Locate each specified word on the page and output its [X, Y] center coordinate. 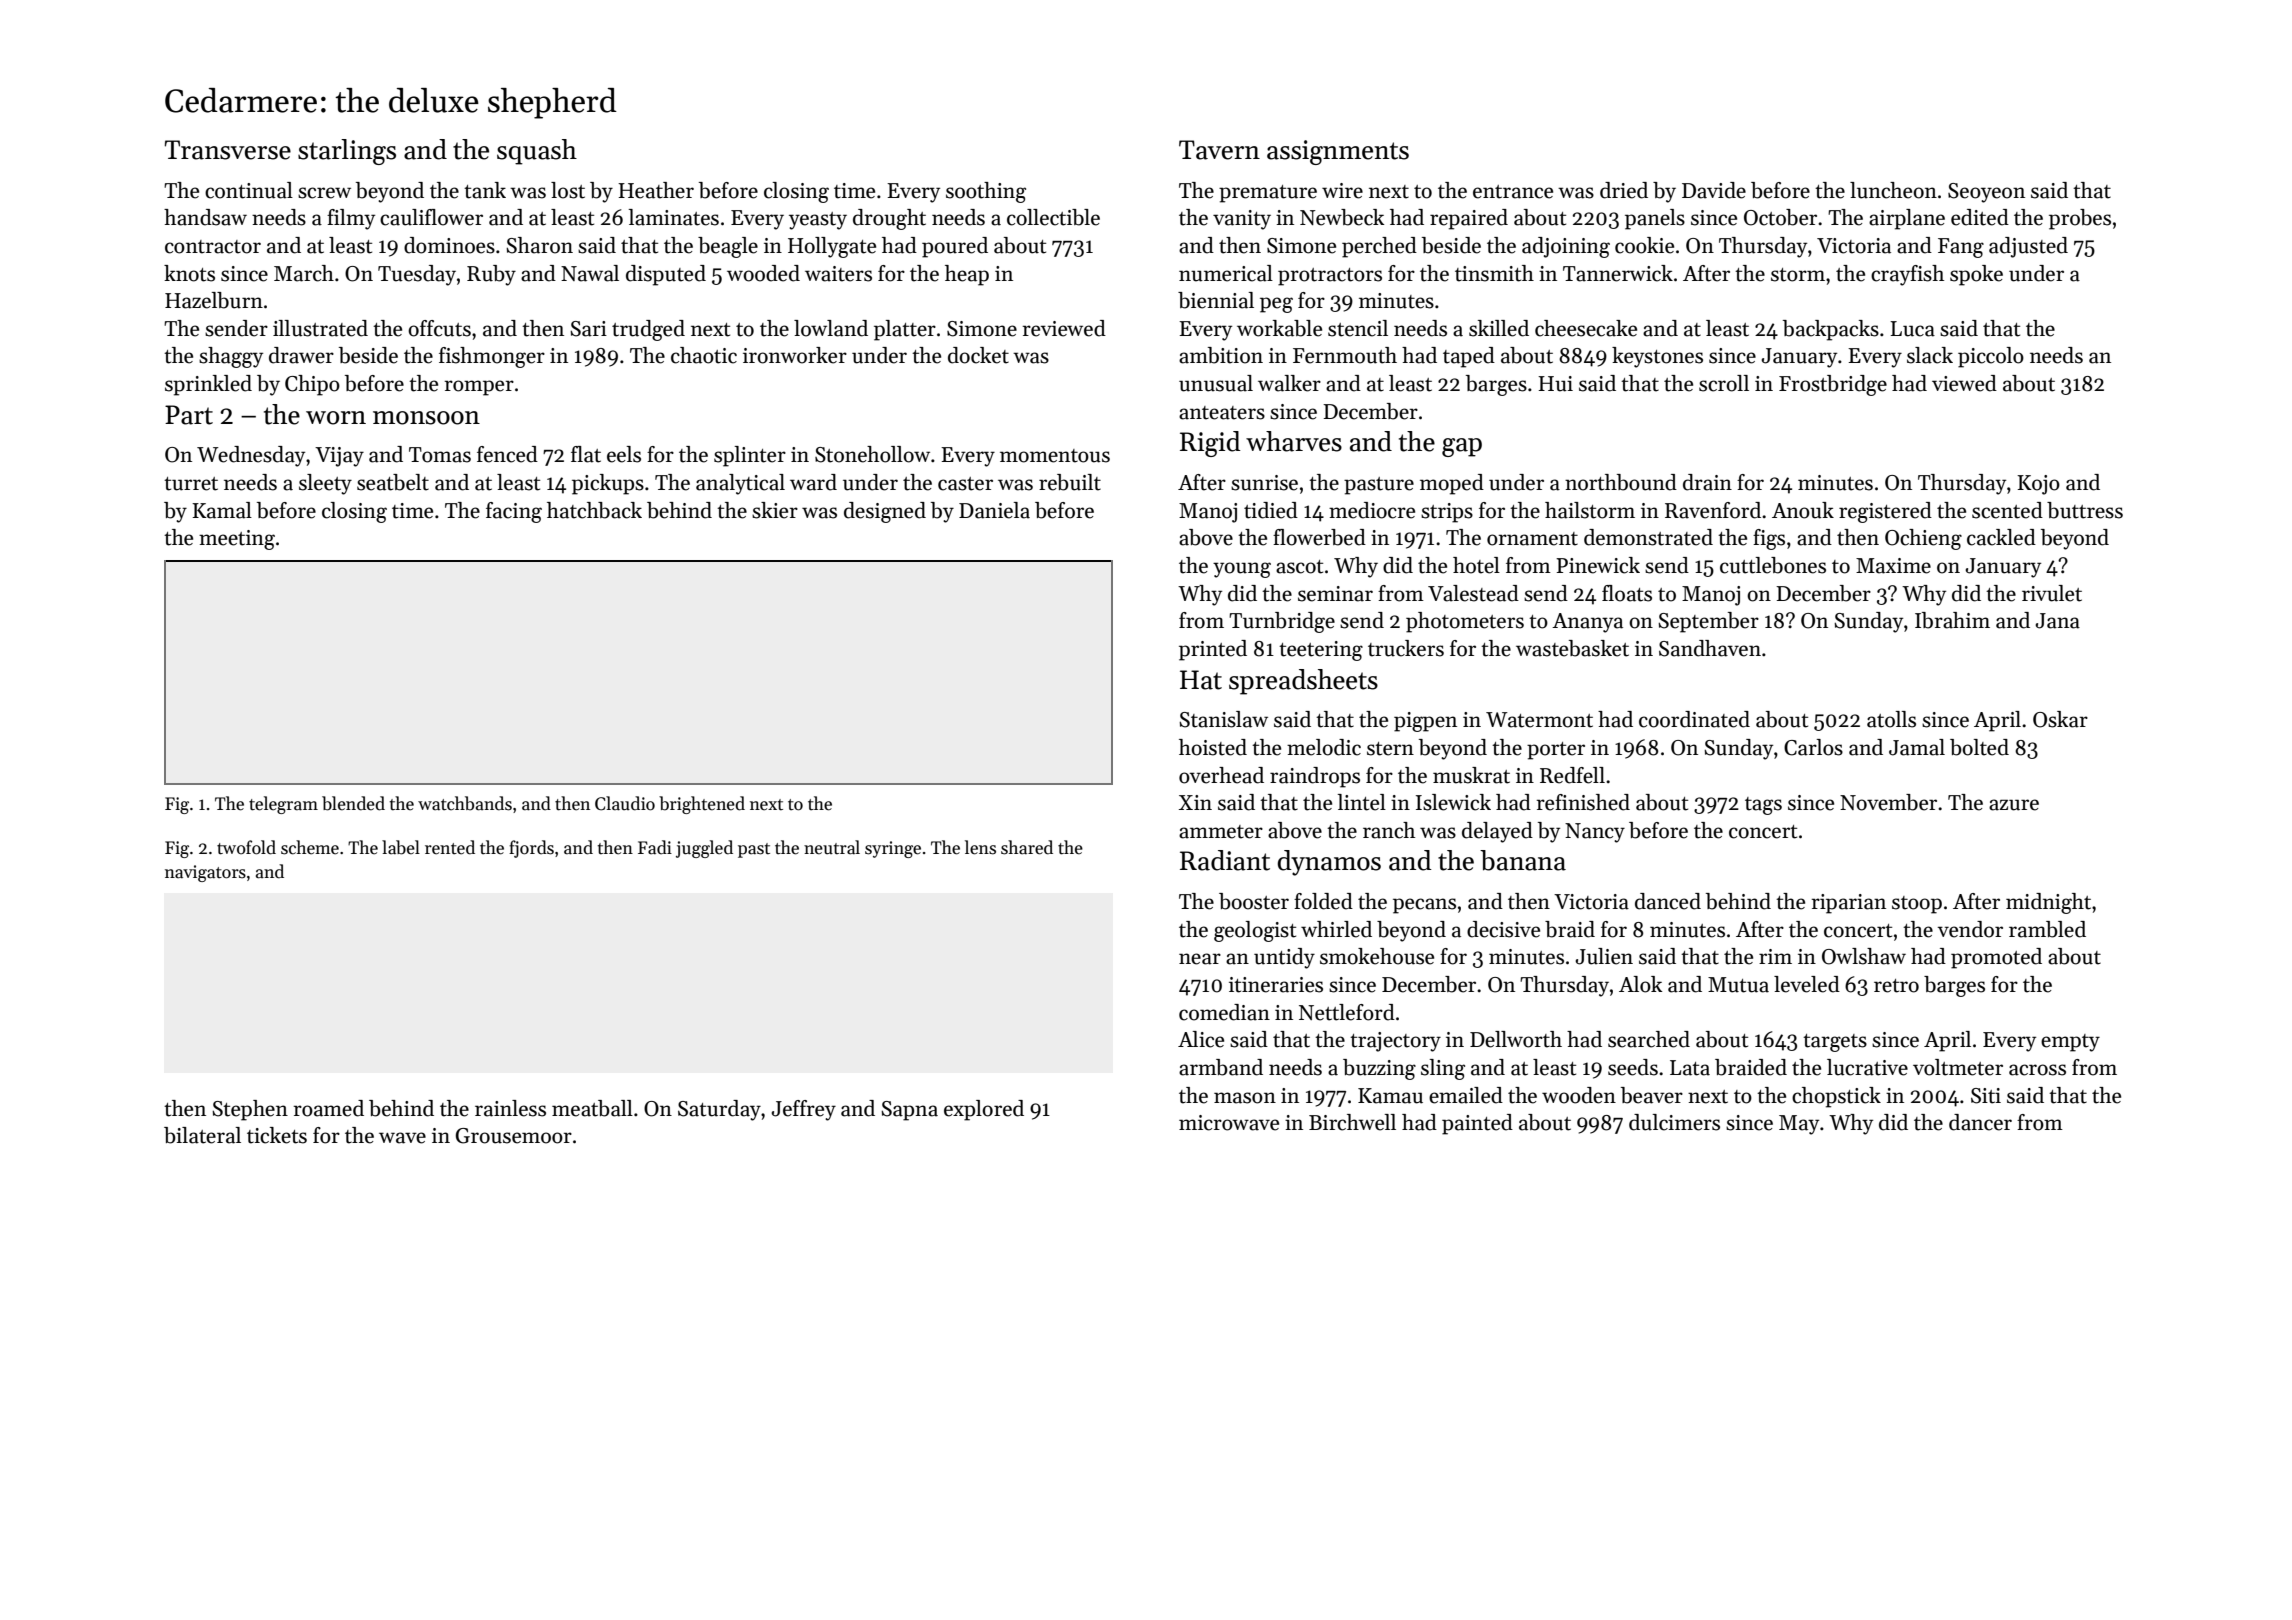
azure [2014, 805]
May [1799, 1125]
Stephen [250, 1110]
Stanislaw [1223, 719]
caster [965, 484]
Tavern [1219, 150]
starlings [347, 152]
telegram [283, 805]
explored [984, 1110]
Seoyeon [1986, 193]
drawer [301, 355]
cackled [2001, 537]
